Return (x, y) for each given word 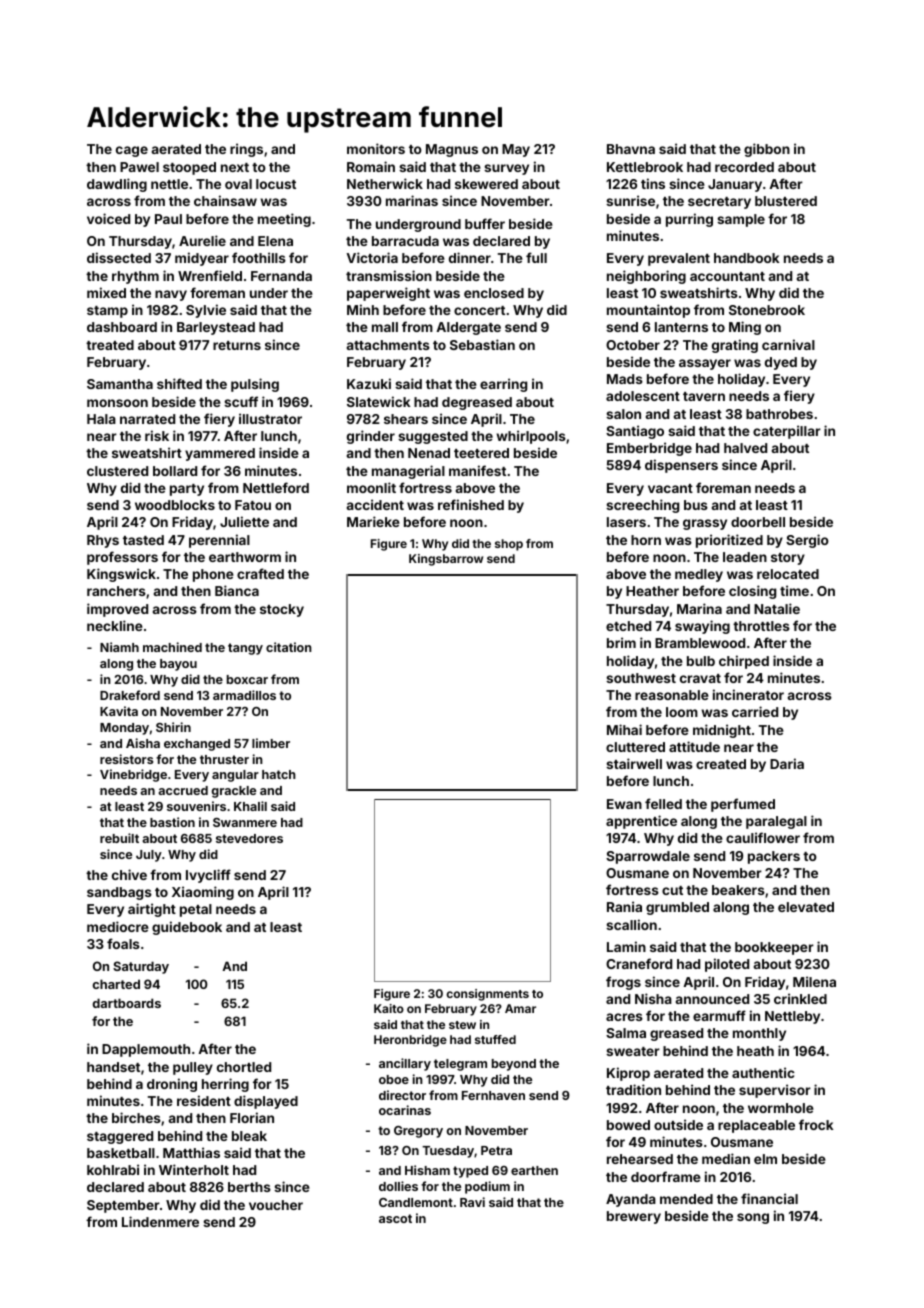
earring (503, 385)
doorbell (758, 522)
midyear (202, 259)
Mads (625, 379)
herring (225, 1085)
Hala (101, 419)
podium (487, 1187)
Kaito (389, 1008)
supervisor (775, 1091)
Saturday (141, 967)
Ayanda (631, 1200)
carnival (788, 344)
